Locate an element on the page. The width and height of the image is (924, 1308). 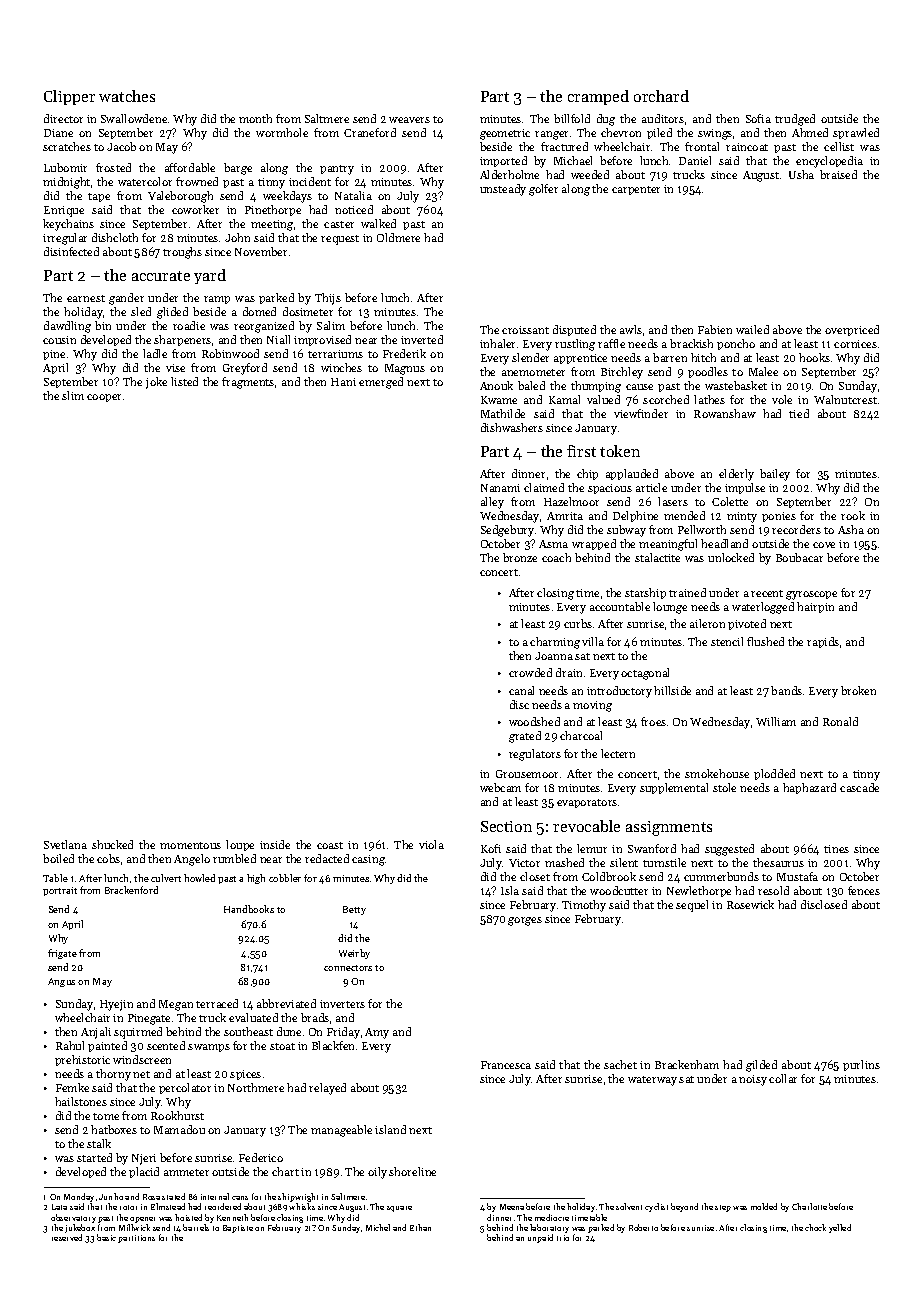
weavers is located at coordinates (409, 120).
